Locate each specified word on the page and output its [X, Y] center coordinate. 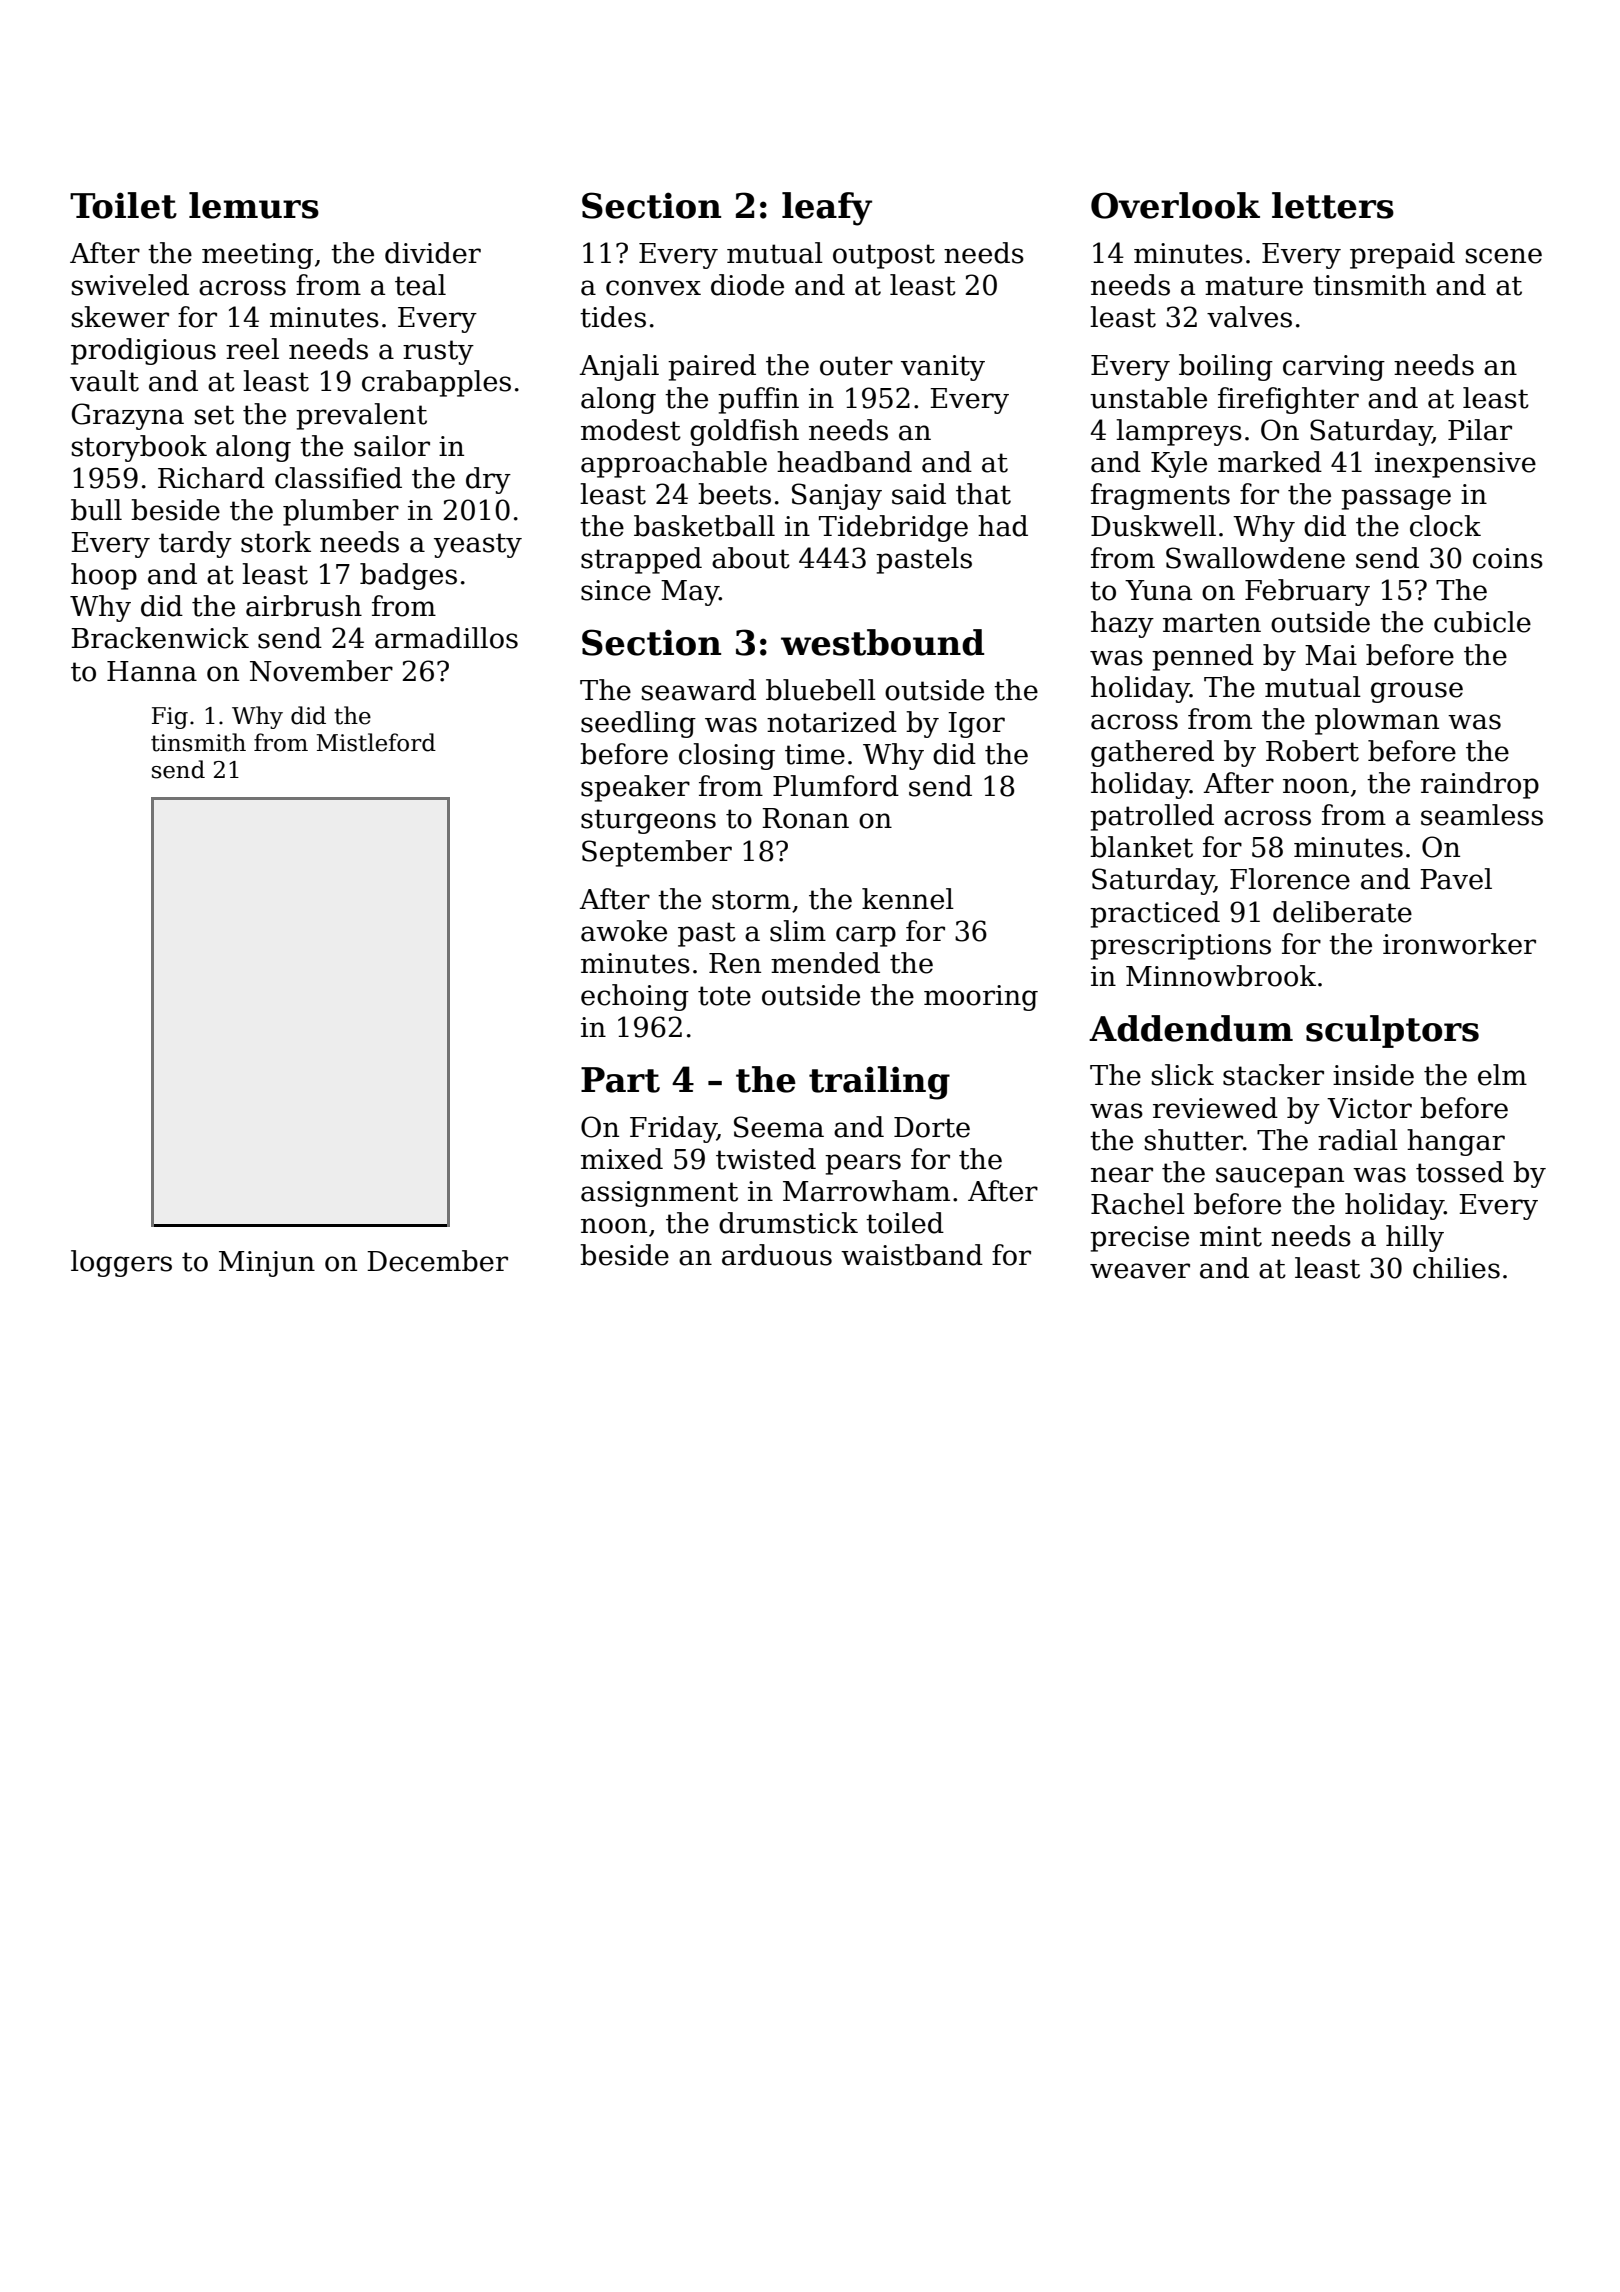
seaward [699, 690]
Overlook [1175, 205]
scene [1504, 256]
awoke [624, 931]
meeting [257, 256]
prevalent [361, 416]
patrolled [1152, 817]
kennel [908, 899]
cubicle [1482, 622]
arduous [777, 1255]
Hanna [152, 671]
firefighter [1288, 400]
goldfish [744, 432]
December [437, 1261]
